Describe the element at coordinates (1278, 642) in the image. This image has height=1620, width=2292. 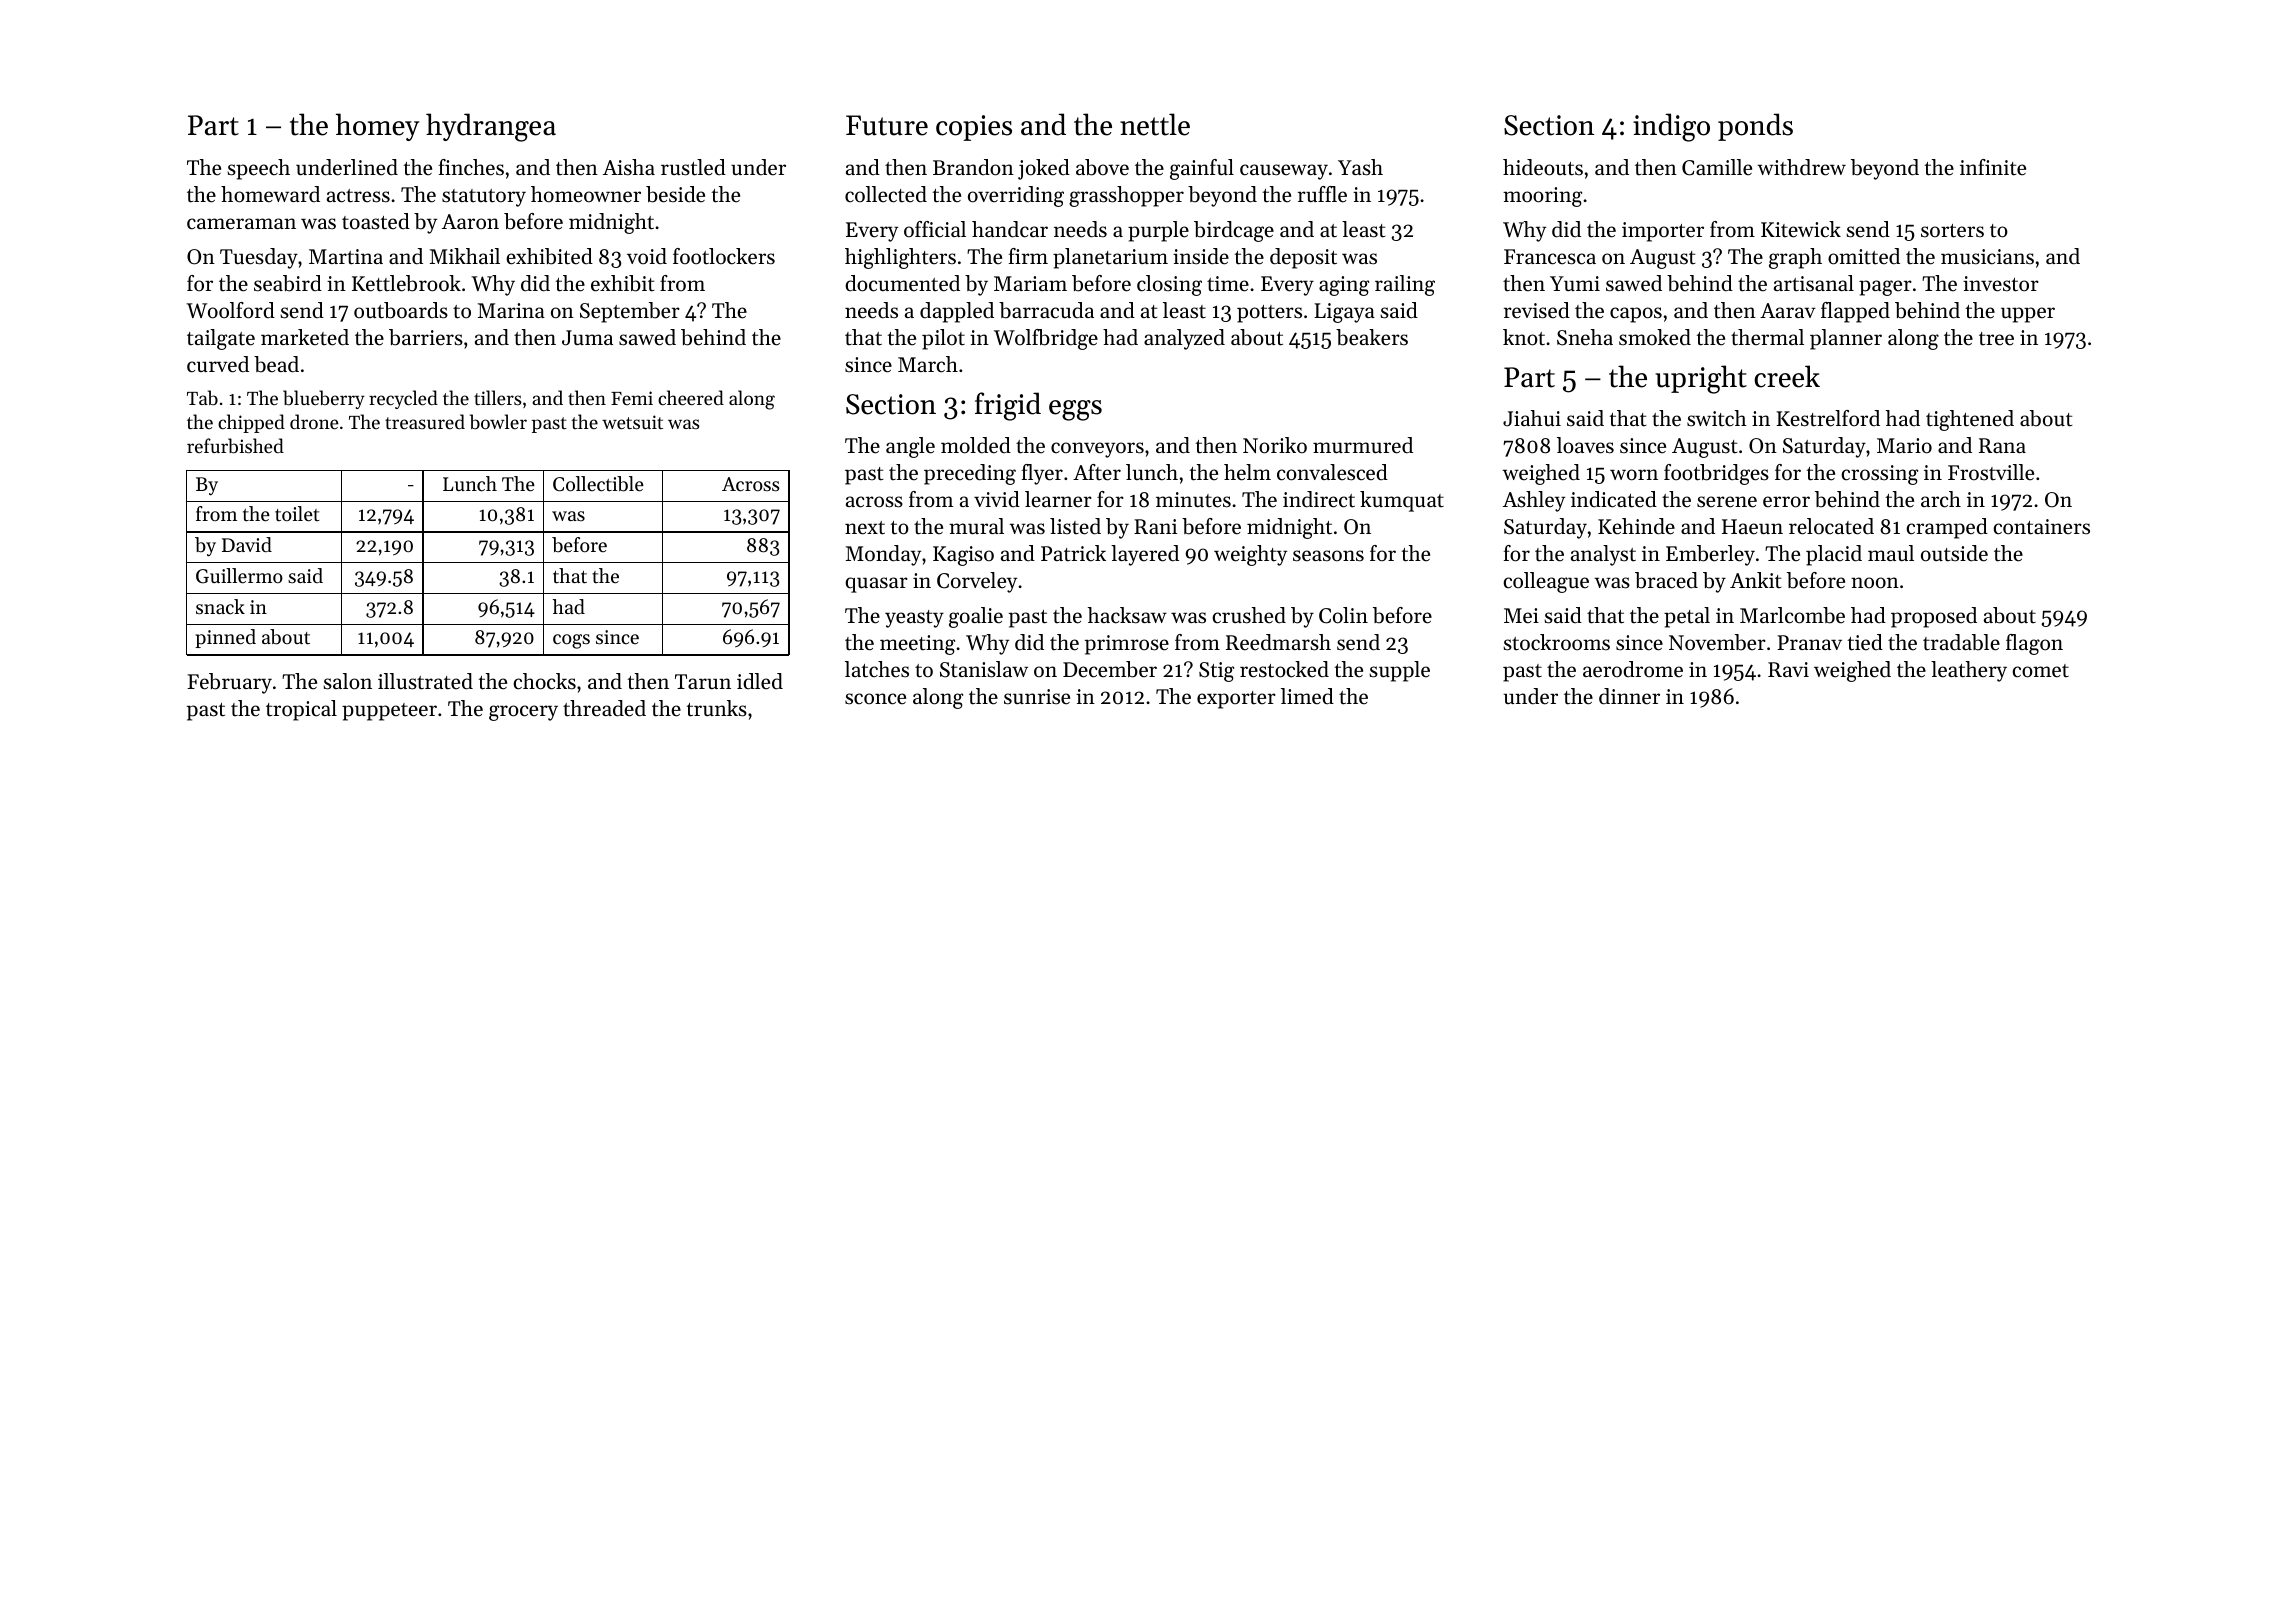
I see `Reedmarsh` at that location.
